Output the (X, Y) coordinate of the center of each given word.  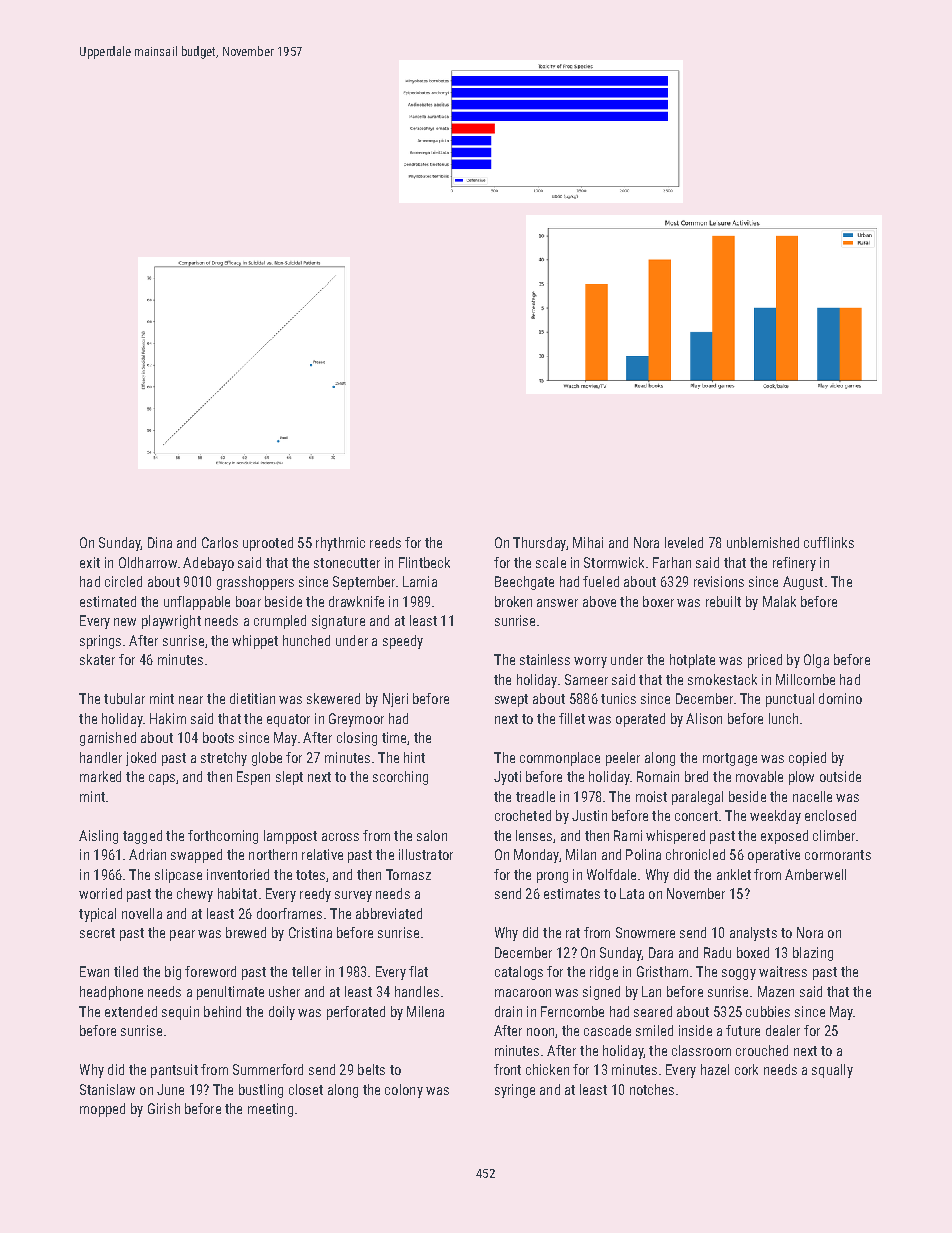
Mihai (588, 542)
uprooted (268, 544)
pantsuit (174, 1071)
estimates (572, 893)
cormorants (838, 855)
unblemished (763, 542)
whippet (255, 642)
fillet (572, 718)
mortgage (730, 759)
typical (97, 915)
